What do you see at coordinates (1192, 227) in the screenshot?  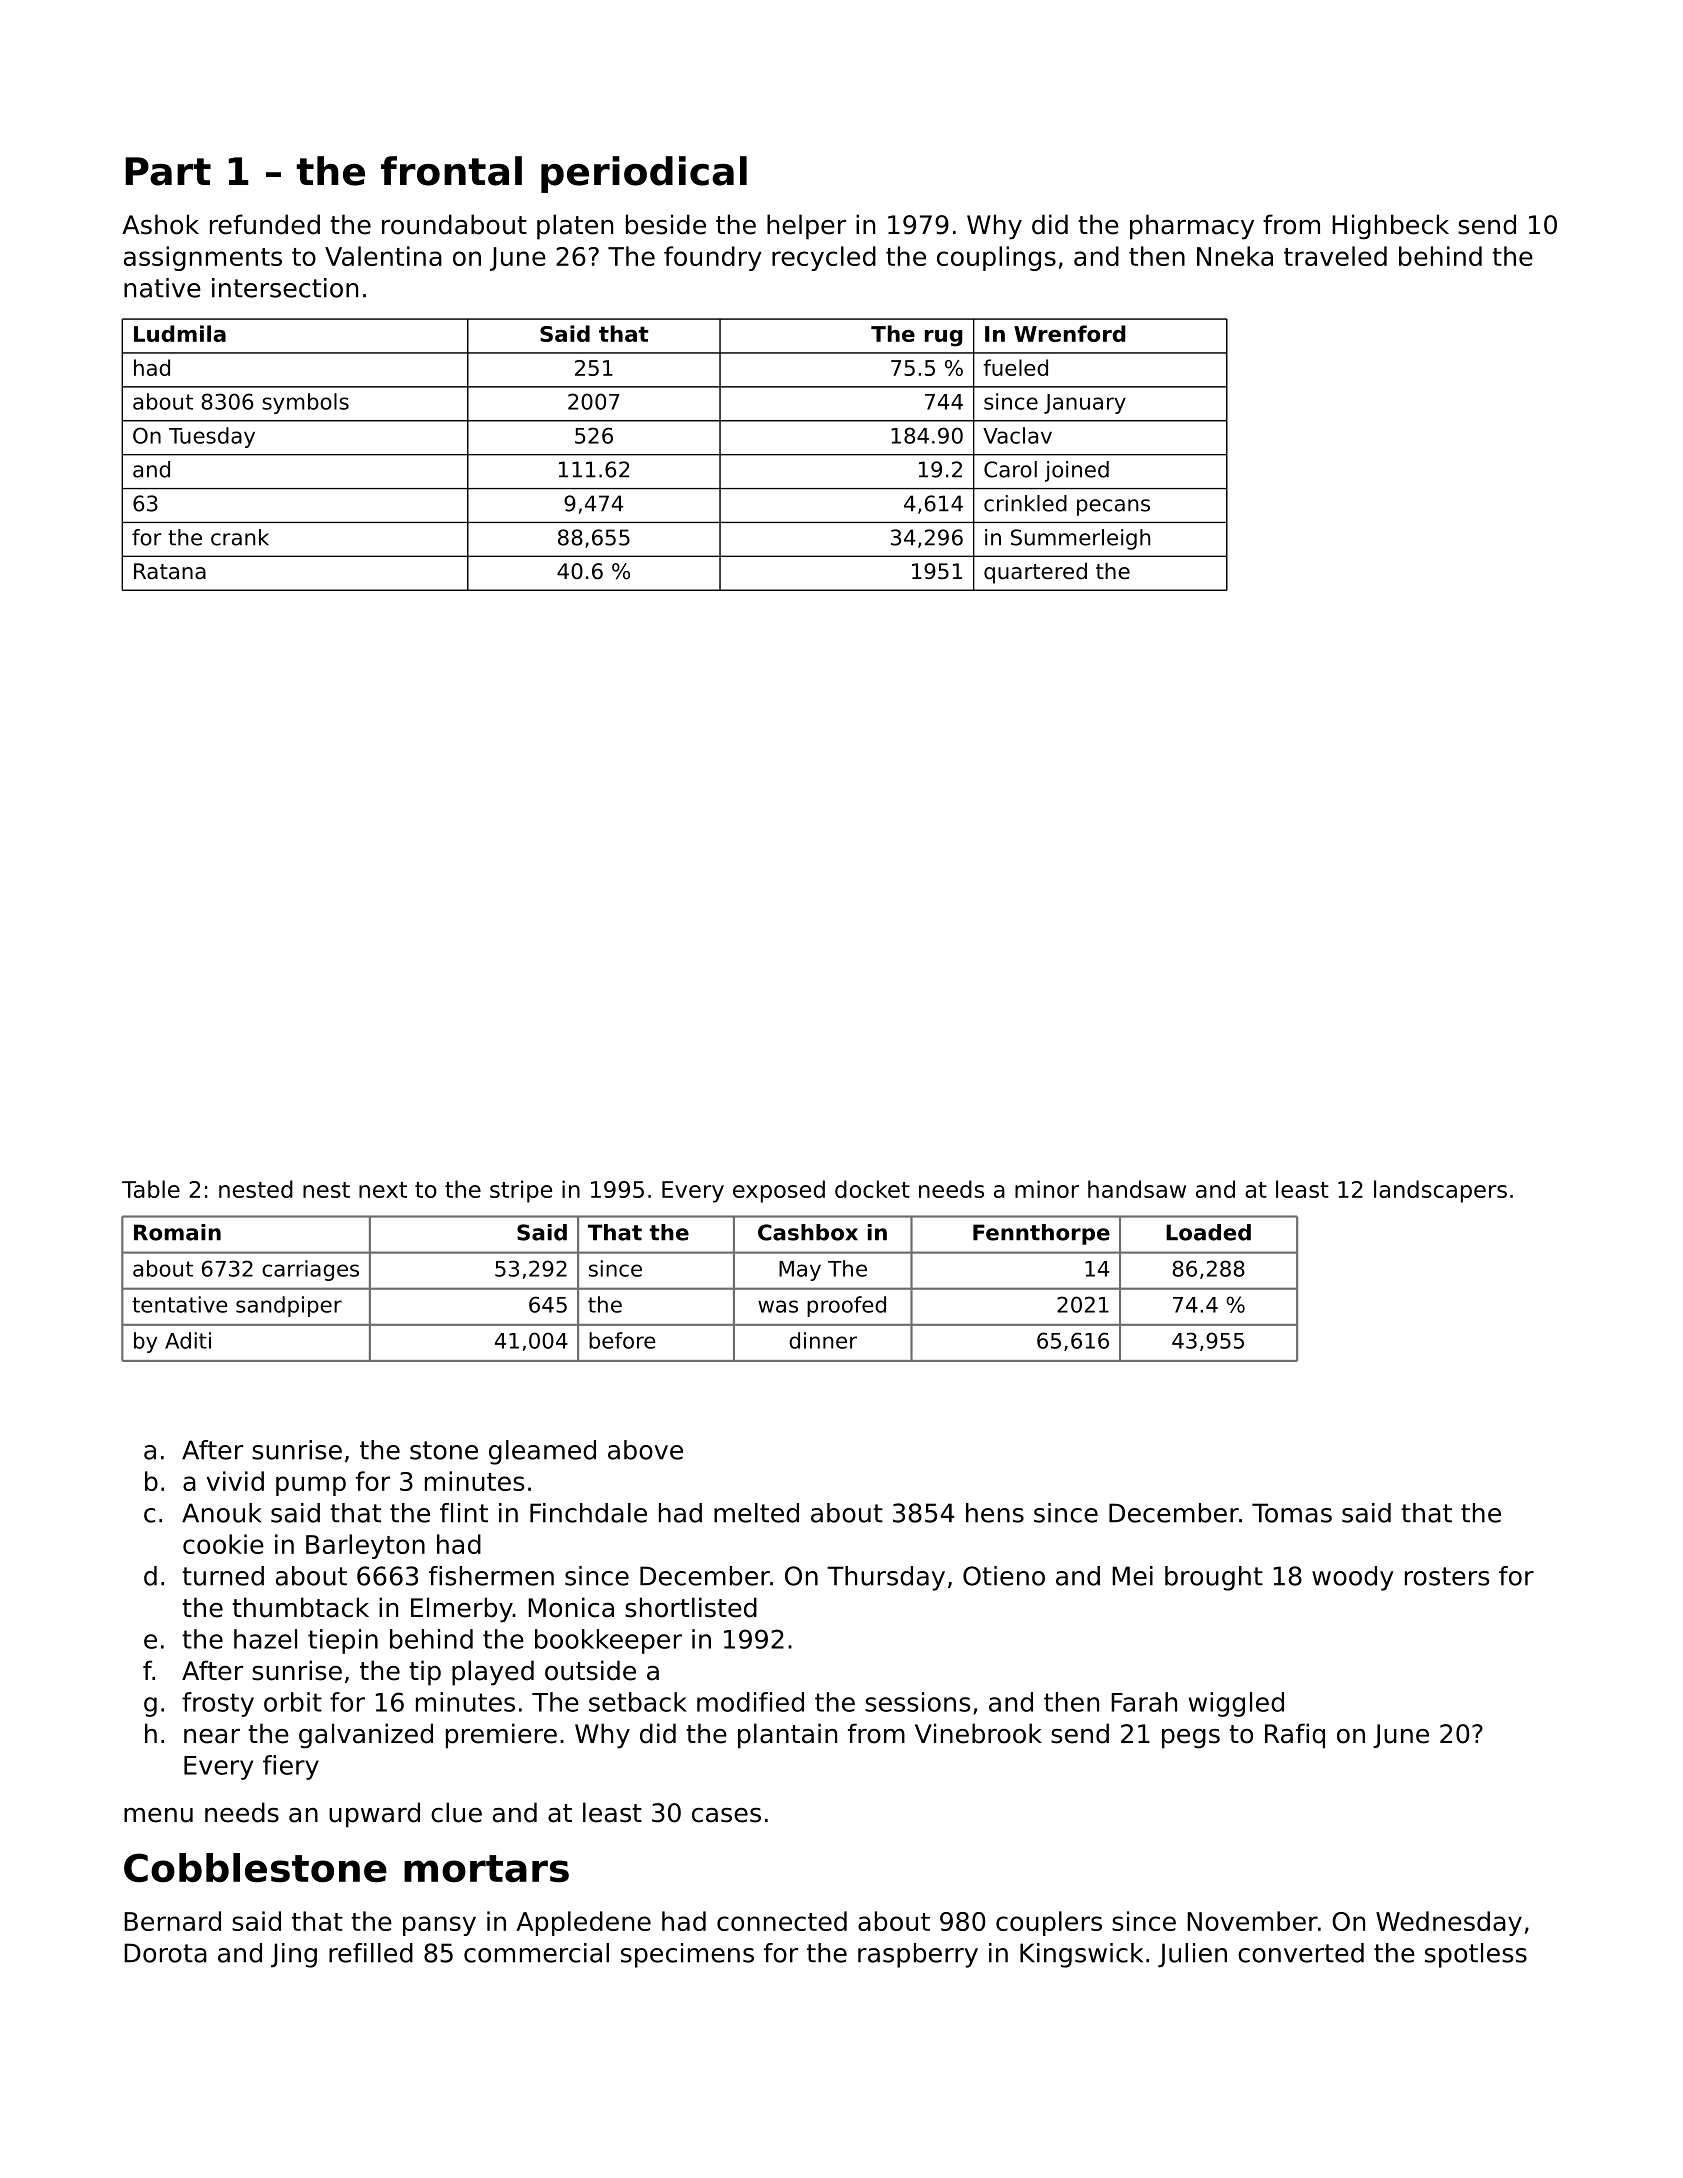 I see `pharmacy` at bounding box center [1192, 227].
